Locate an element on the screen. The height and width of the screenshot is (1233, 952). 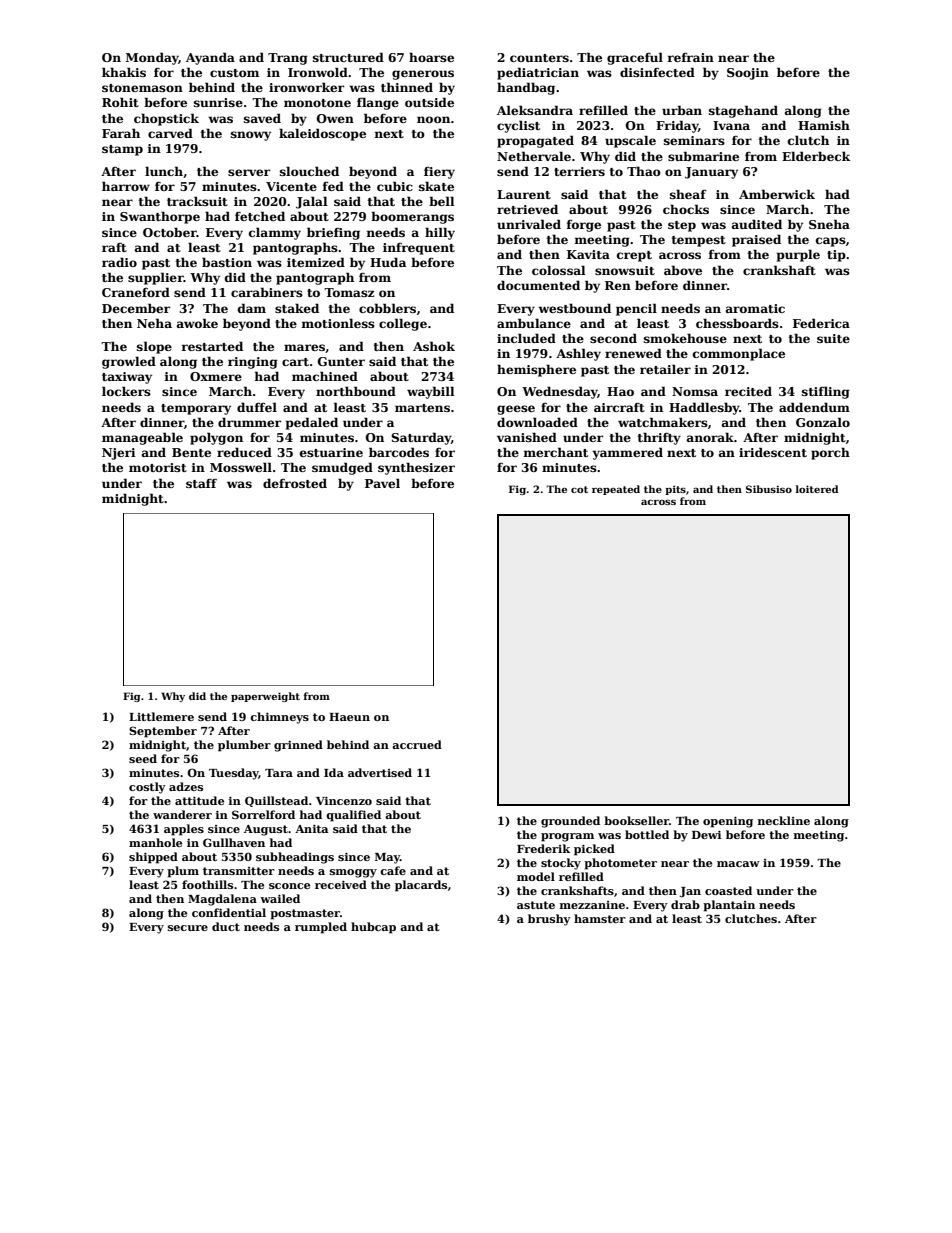
loitered is located at coordinates (817, 489).
